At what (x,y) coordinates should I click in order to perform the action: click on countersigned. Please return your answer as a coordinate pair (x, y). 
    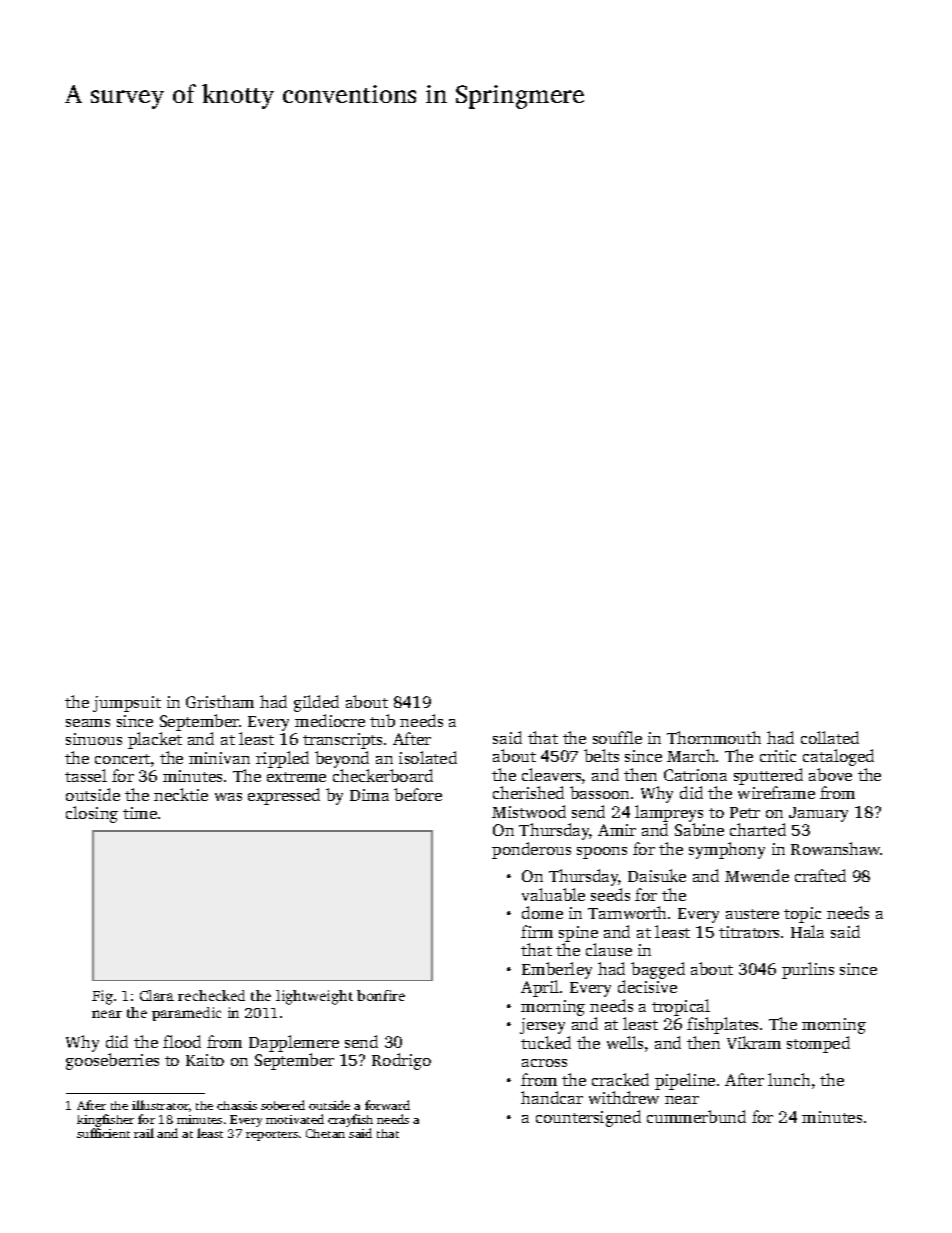
    Looking at the image, I should click on (588, 1118).
